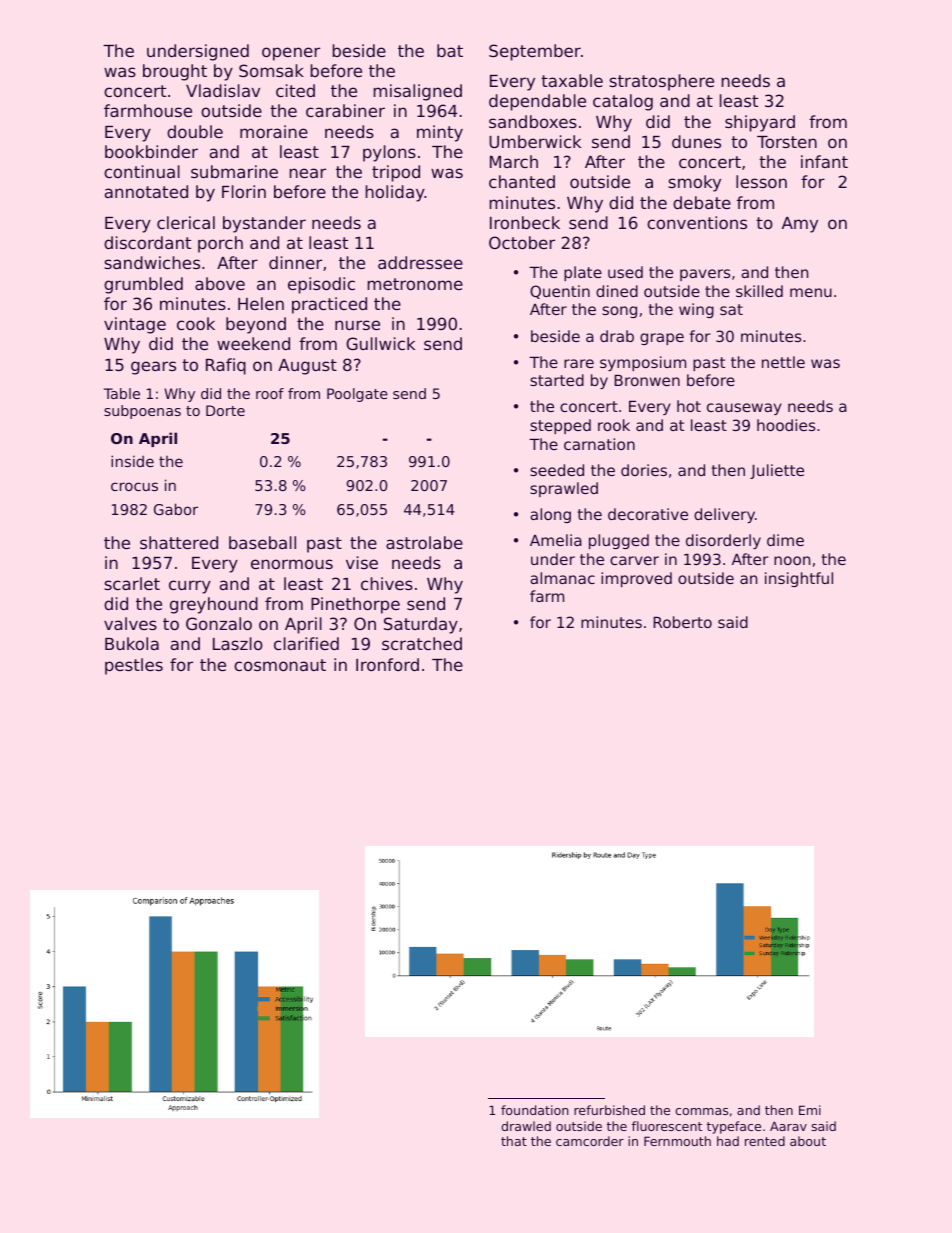 The width and height of the document is (952, 1233). What do you see at coordinates (792, 560) in the document?
I see `noon` at bounding box center [792, 560].
